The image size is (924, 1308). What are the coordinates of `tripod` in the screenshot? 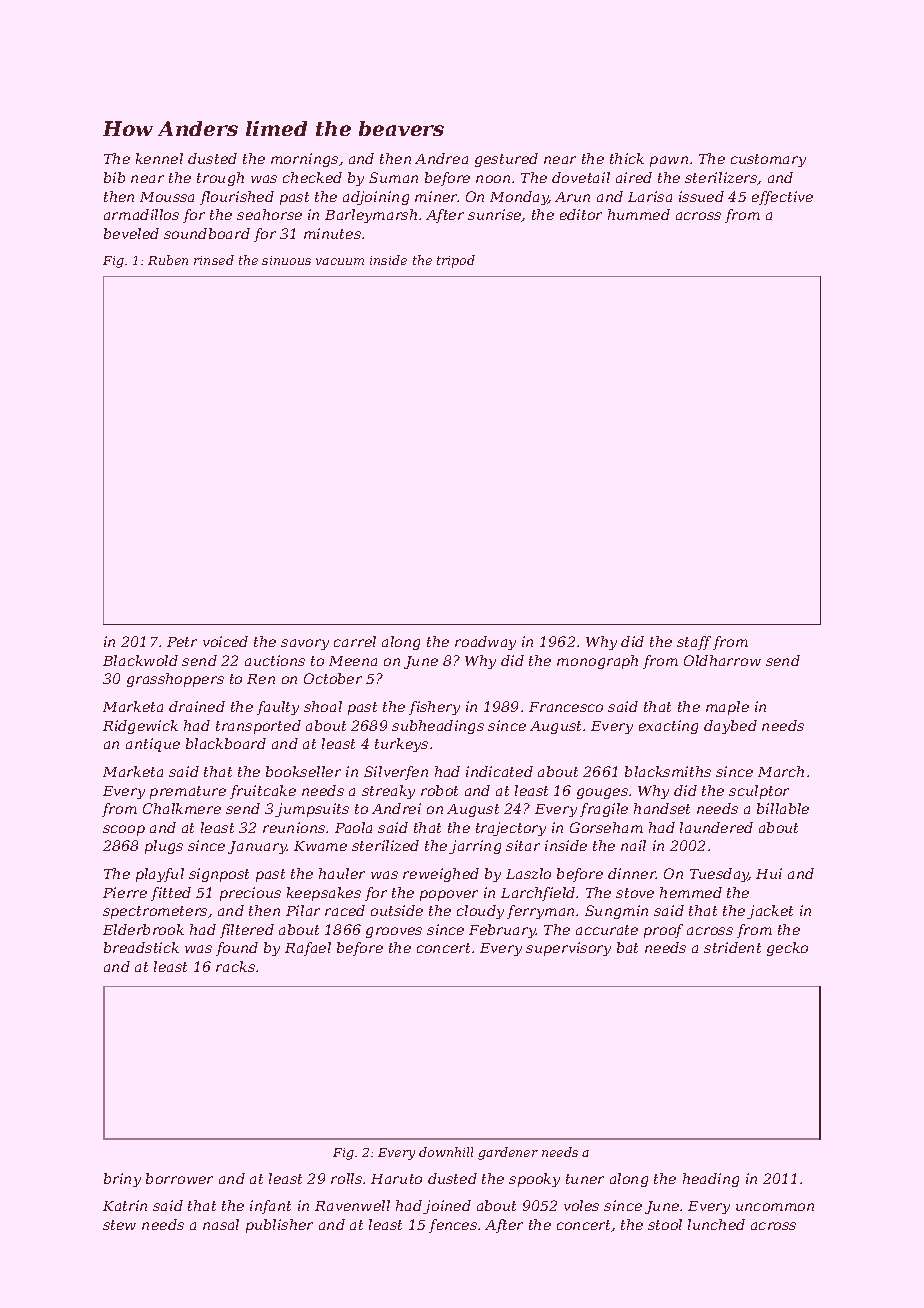 It's located at (456, 261).
